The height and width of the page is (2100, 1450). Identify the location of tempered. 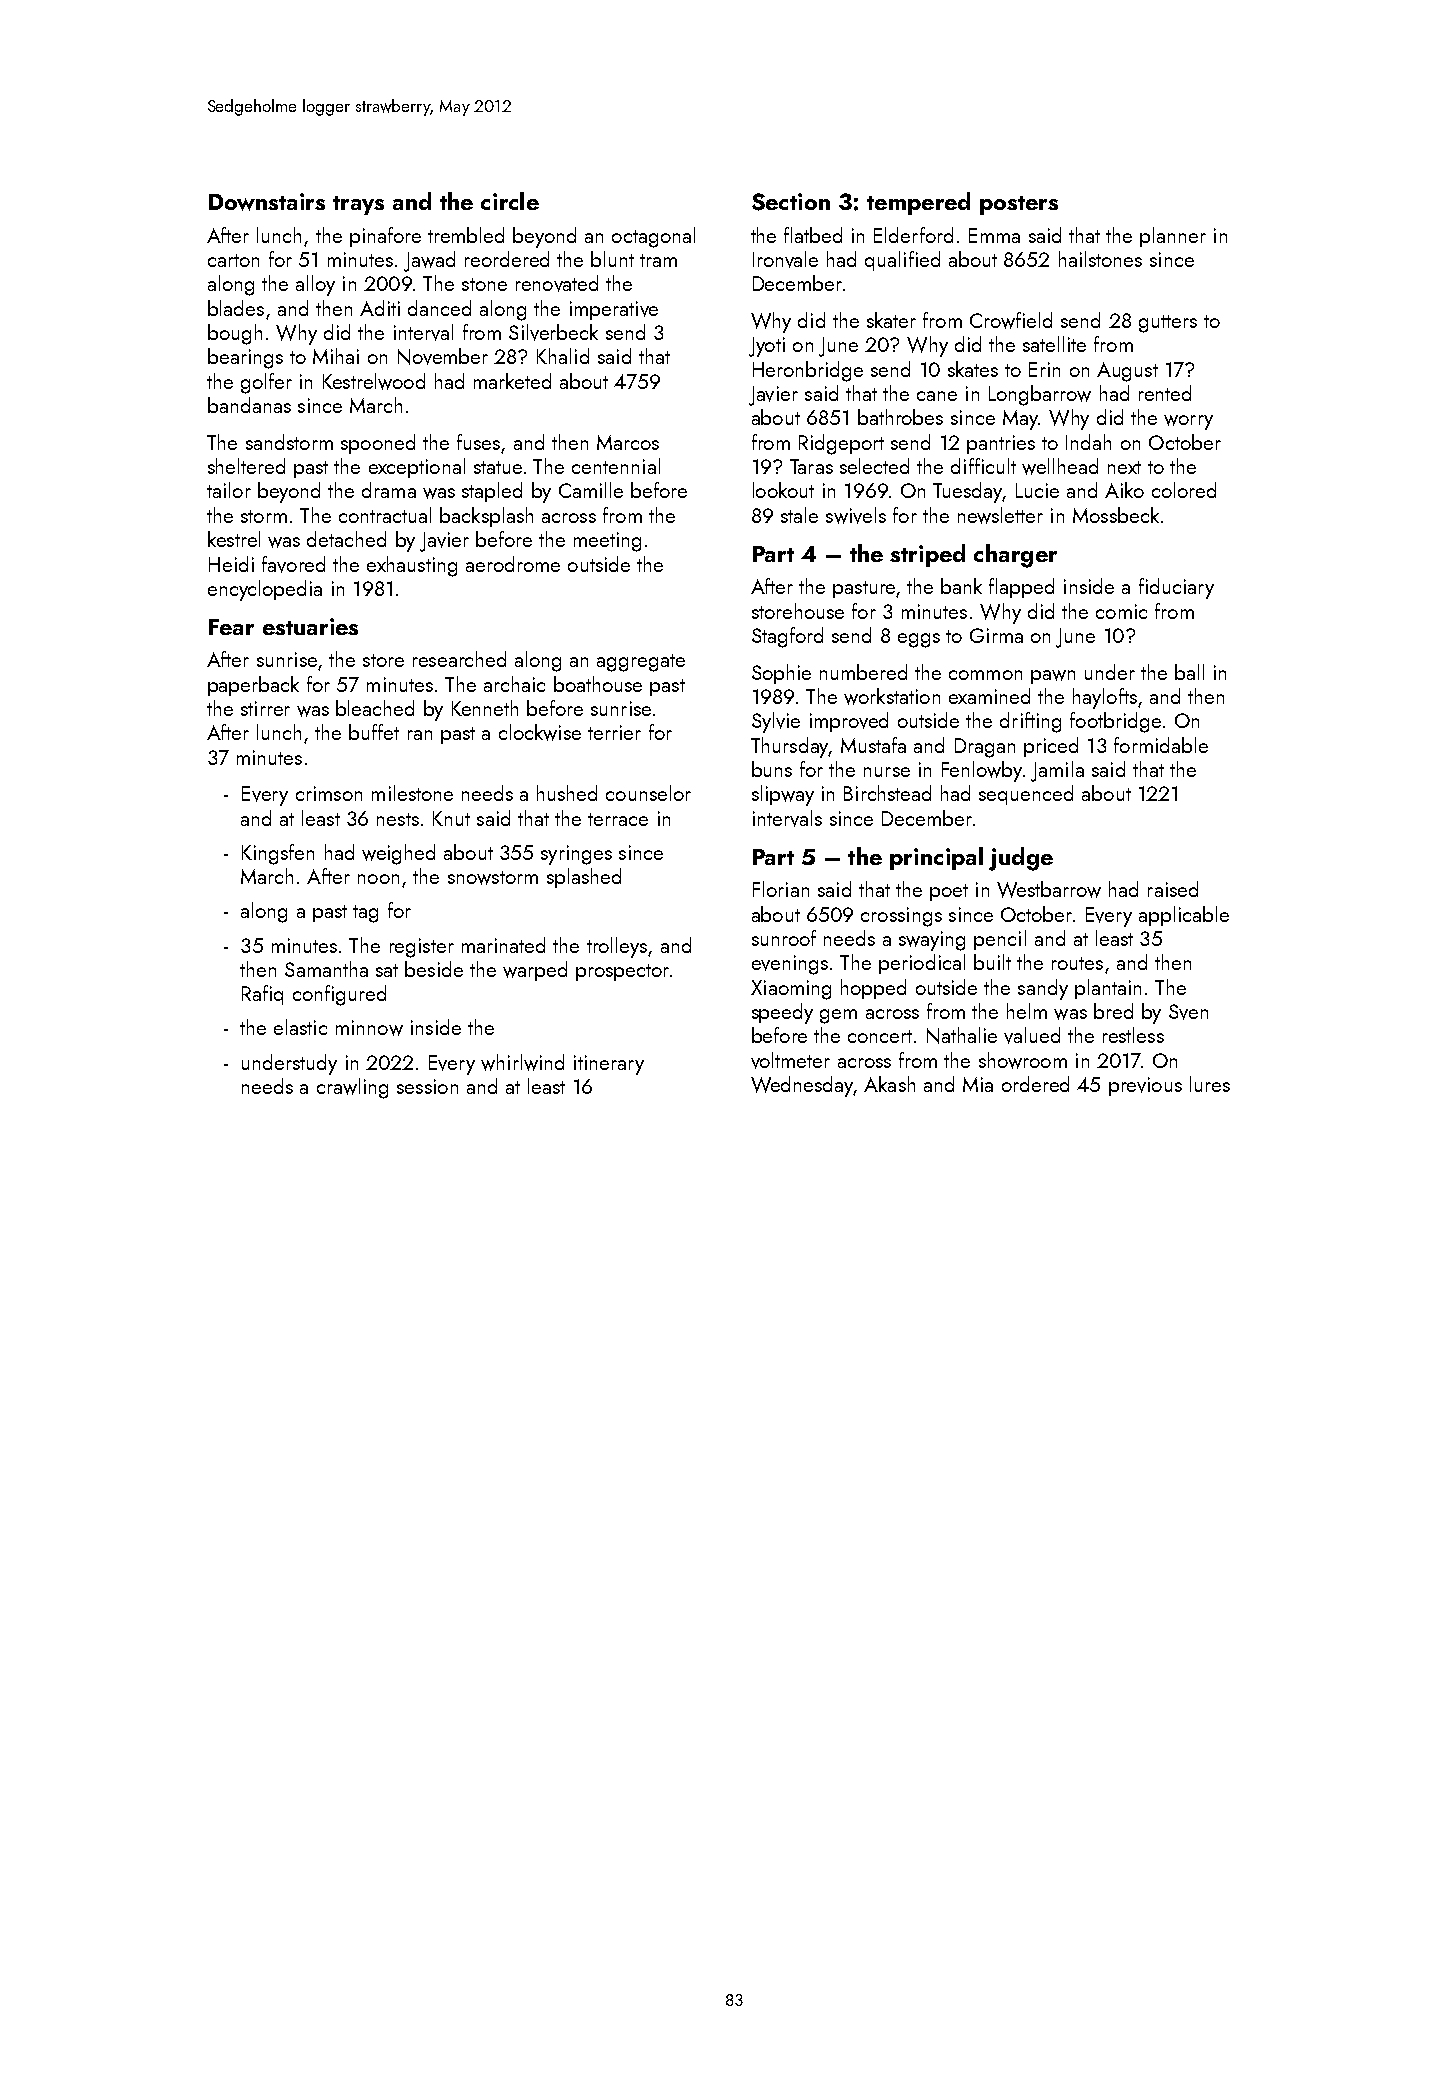
(918, 203).
